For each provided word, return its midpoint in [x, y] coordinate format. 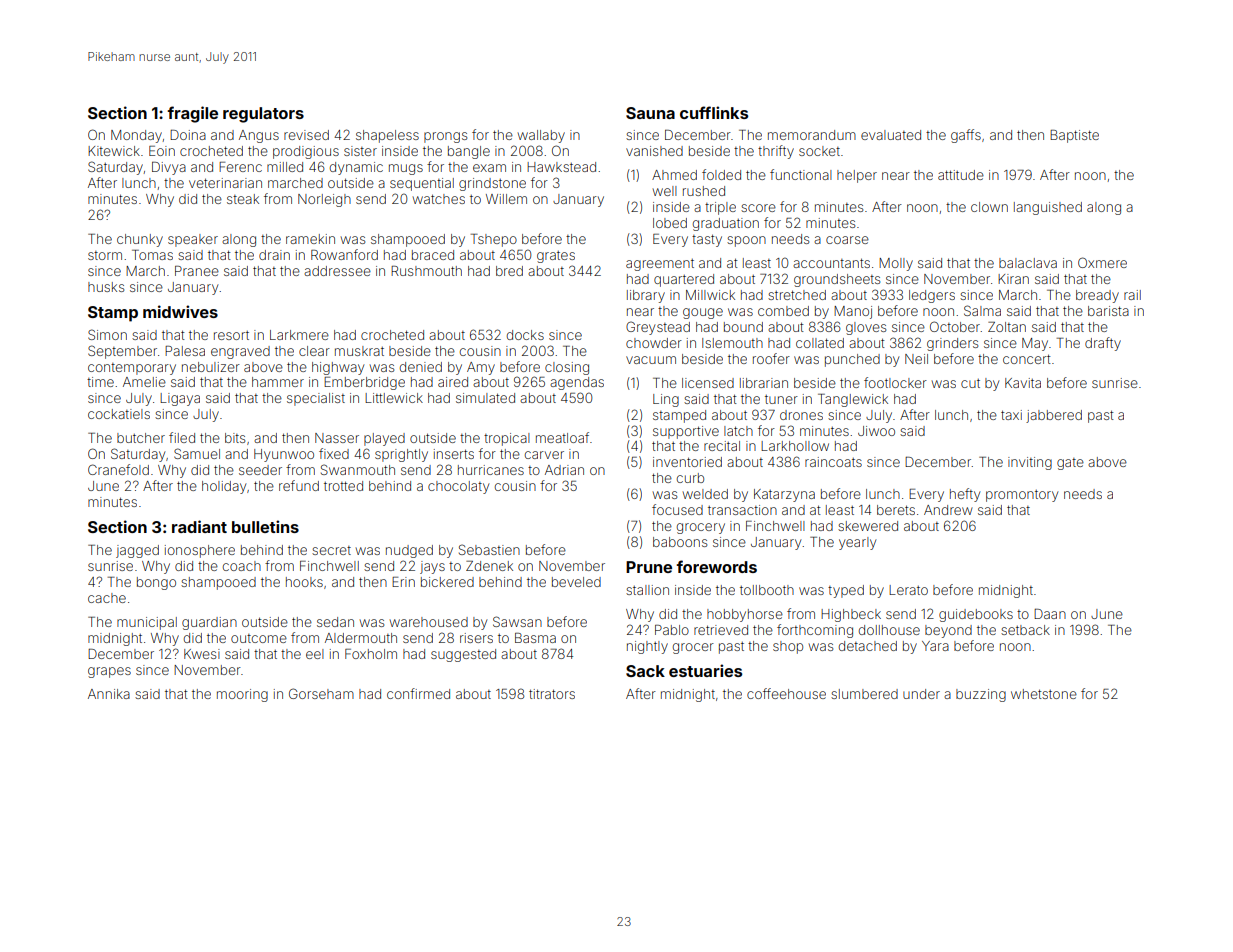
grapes [109, 672]
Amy [481, 368]
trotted [343, 486]
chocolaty [458, 487]
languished [1048, 208]
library [646, 296]
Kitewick [114, 151]
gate [1070, 464]
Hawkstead [561, 167]
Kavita [1023, 383]
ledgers [932, 296]
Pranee [197, 271]
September [122, 352]
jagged [137, 551]
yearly [857, 543]
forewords [716, 566]
